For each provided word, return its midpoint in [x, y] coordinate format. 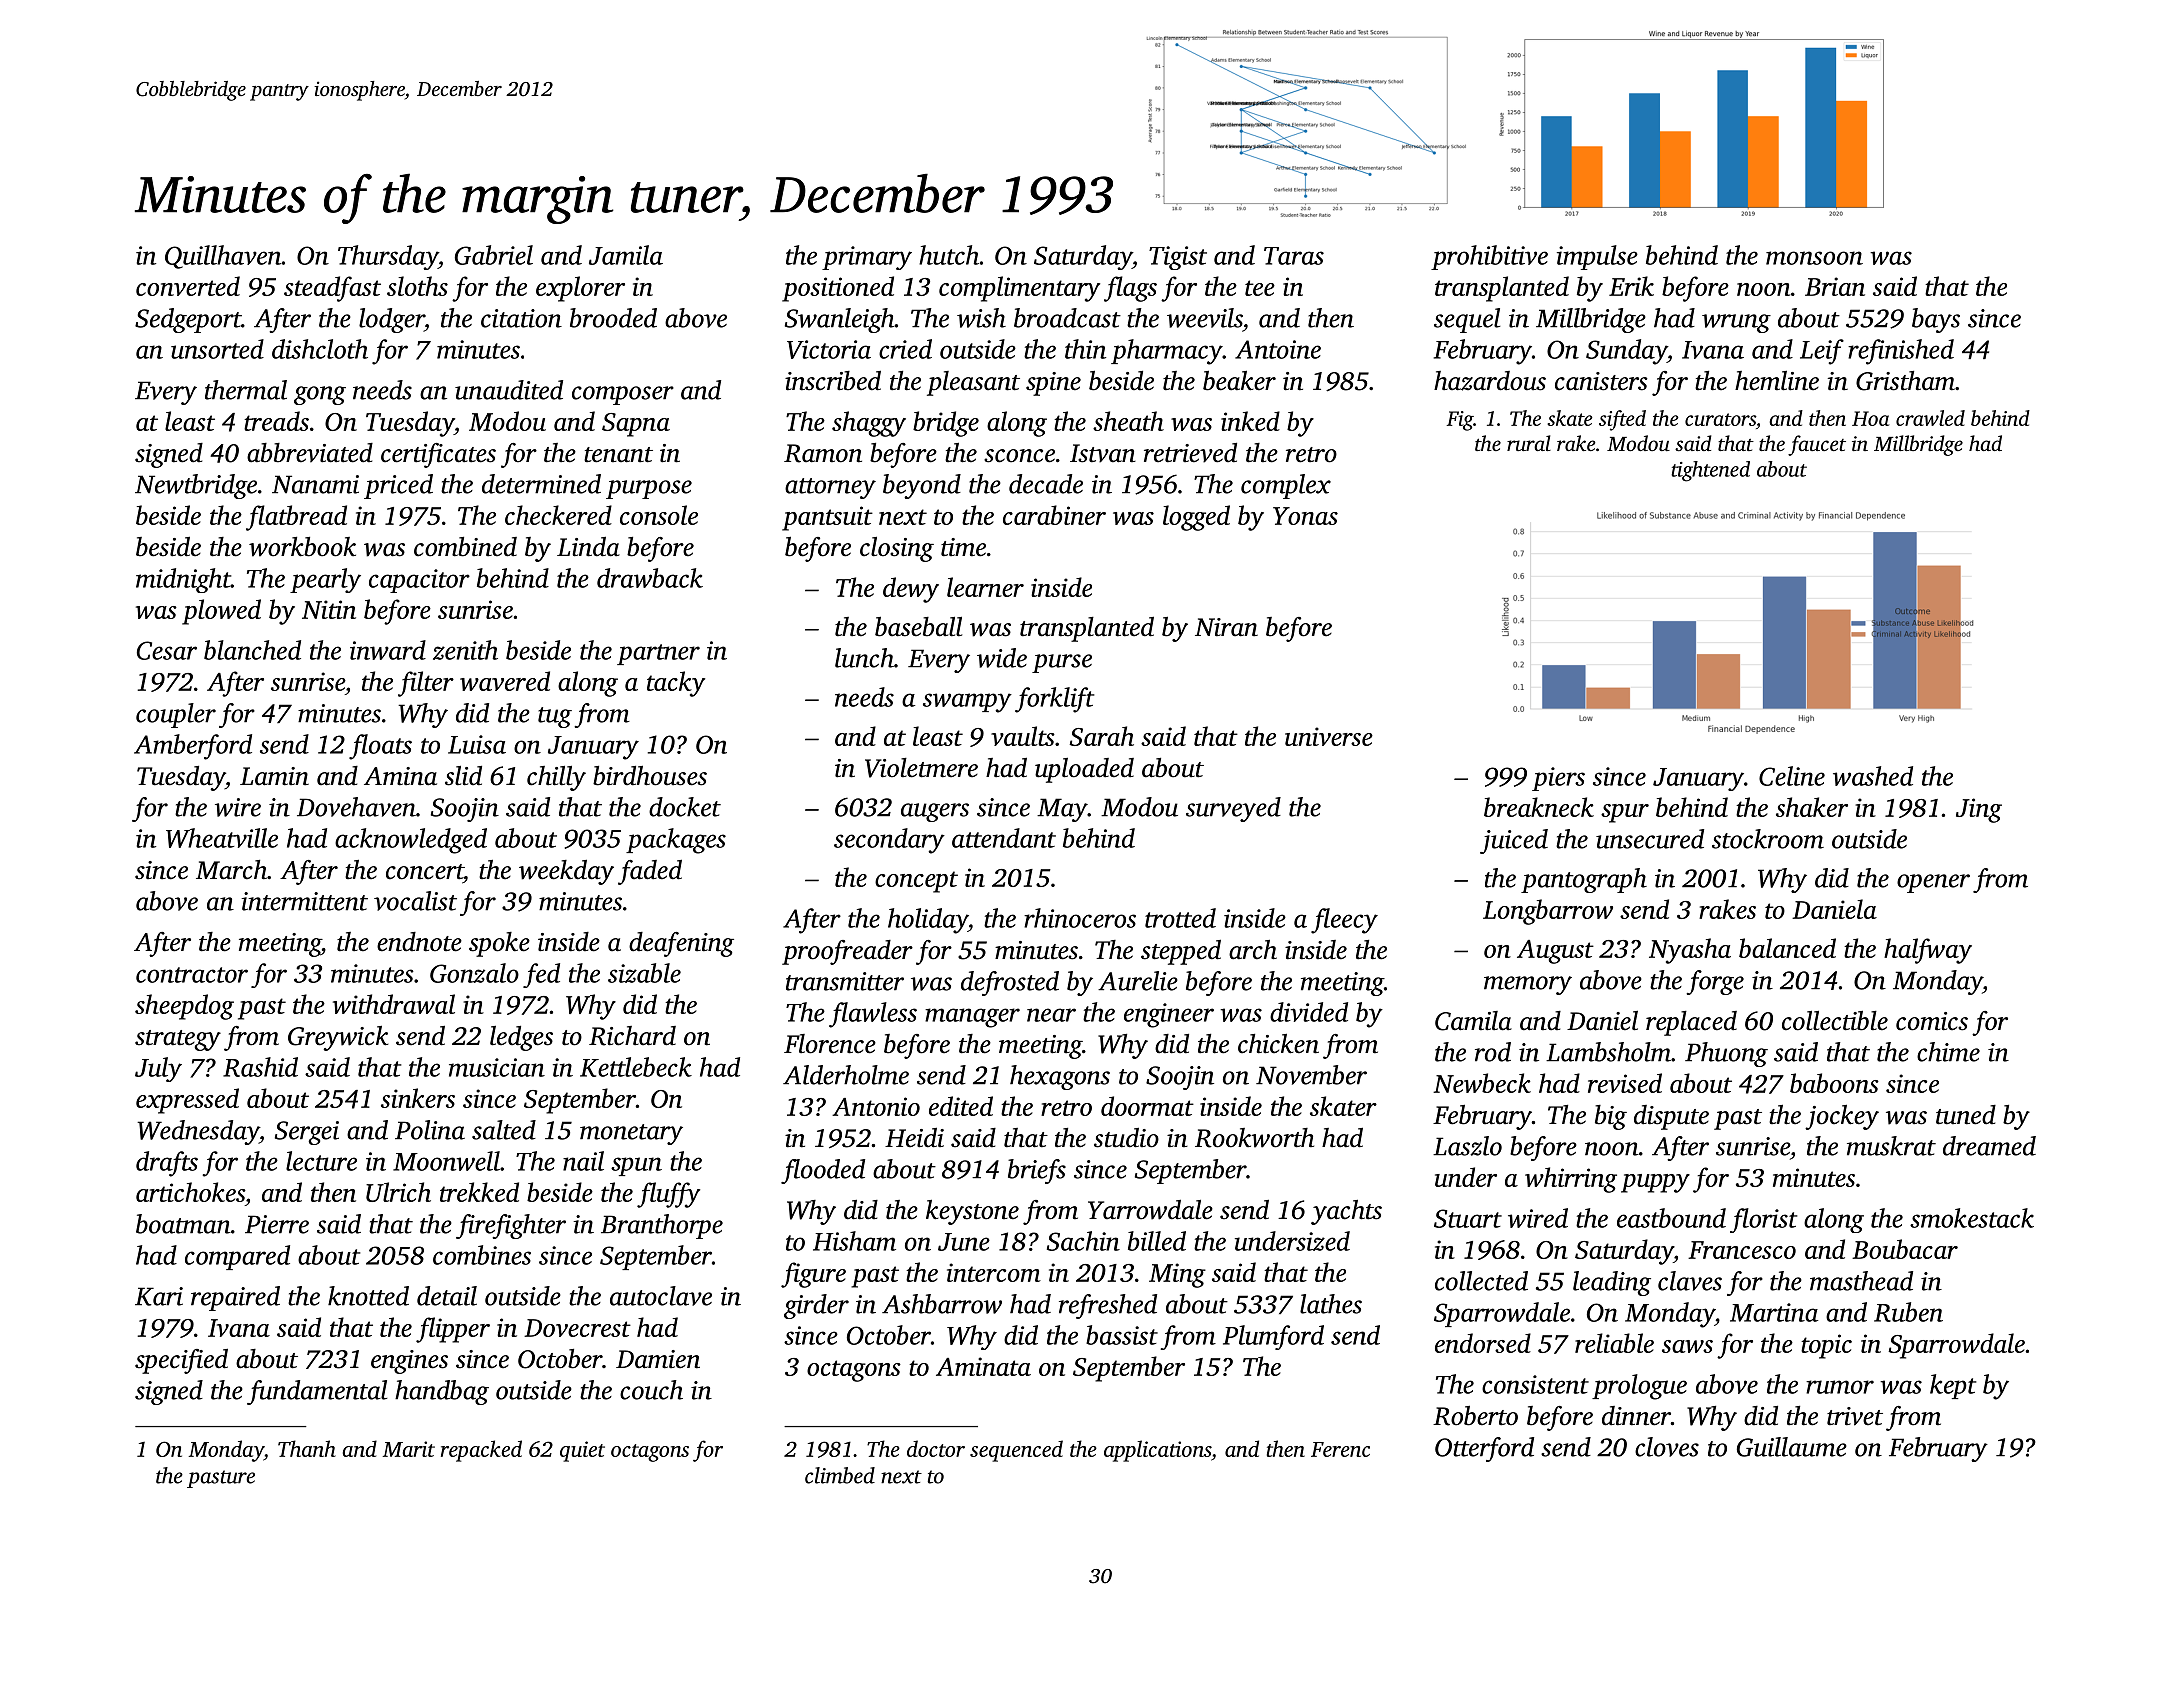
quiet [582, 1451]
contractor [192, 975]
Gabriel [494, 255]
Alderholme [846, 1075]
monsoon [1814, 258]
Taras [1294, 256]
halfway [1928, 951]
